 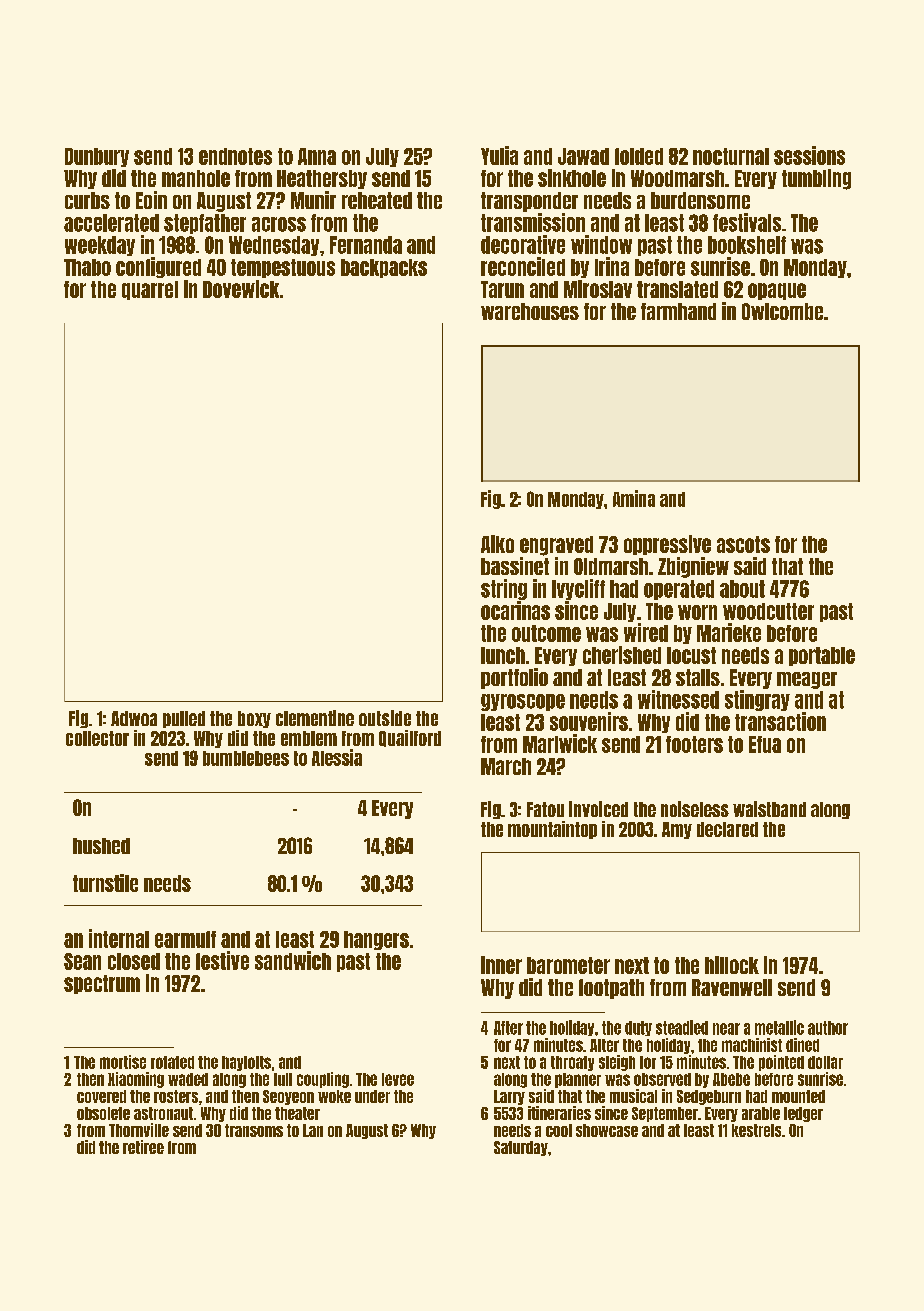 I want to click on opaque, so click(x=777, y=291).
